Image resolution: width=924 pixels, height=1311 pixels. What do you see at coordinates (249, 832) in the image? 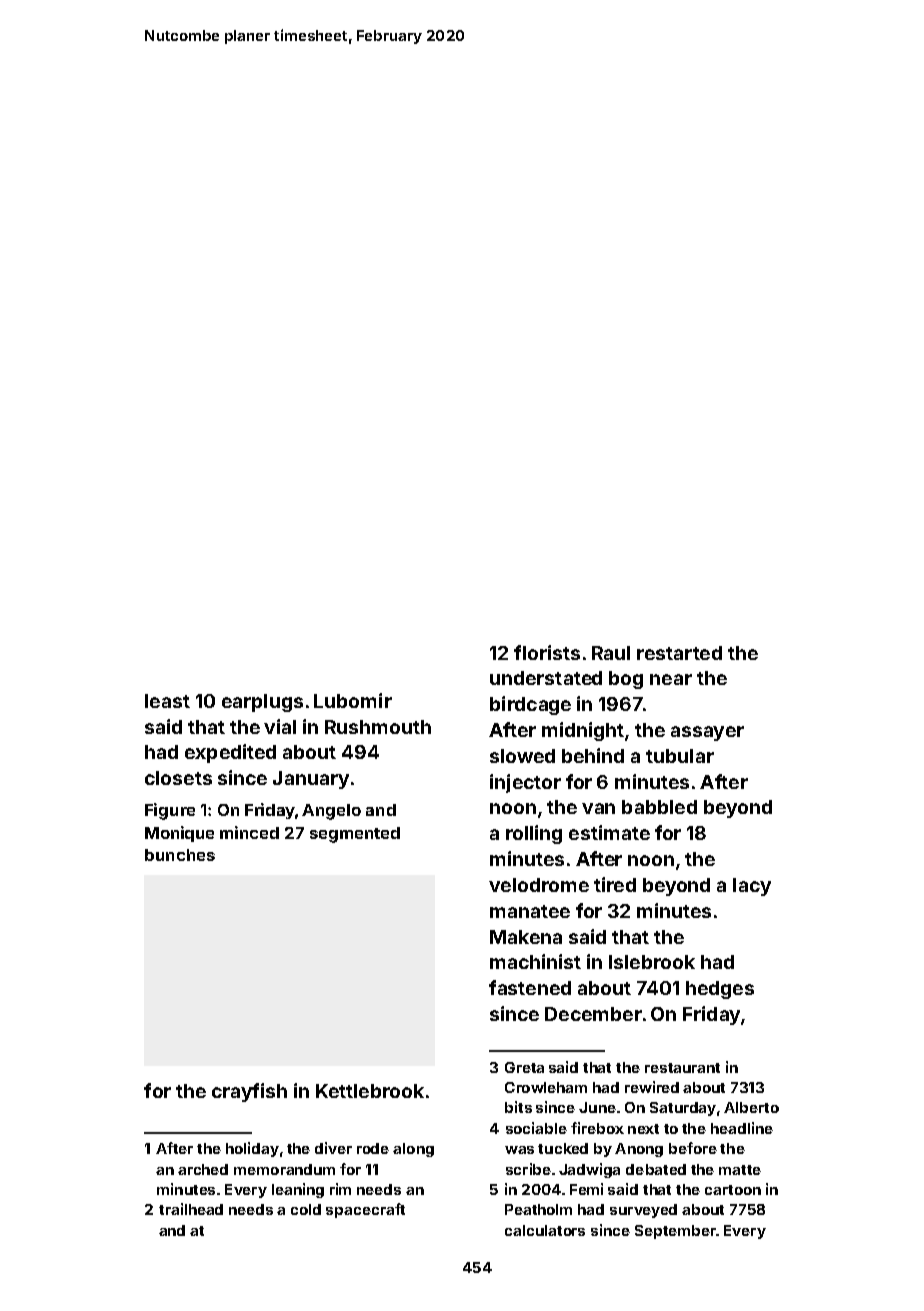
I see `minced` at bounding box center [249, 832].
